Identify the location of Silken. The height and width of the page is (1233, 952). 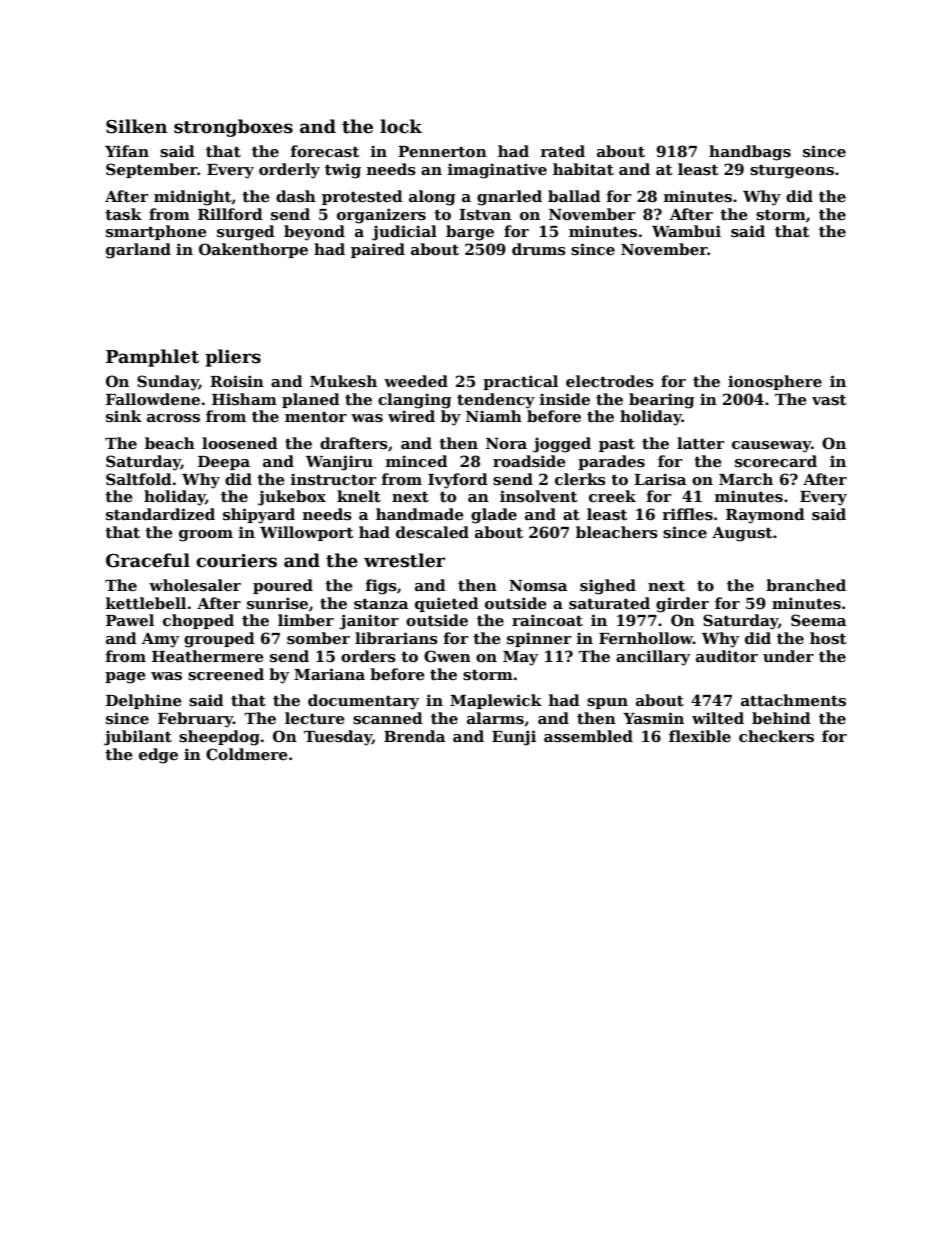
(136, 126).
